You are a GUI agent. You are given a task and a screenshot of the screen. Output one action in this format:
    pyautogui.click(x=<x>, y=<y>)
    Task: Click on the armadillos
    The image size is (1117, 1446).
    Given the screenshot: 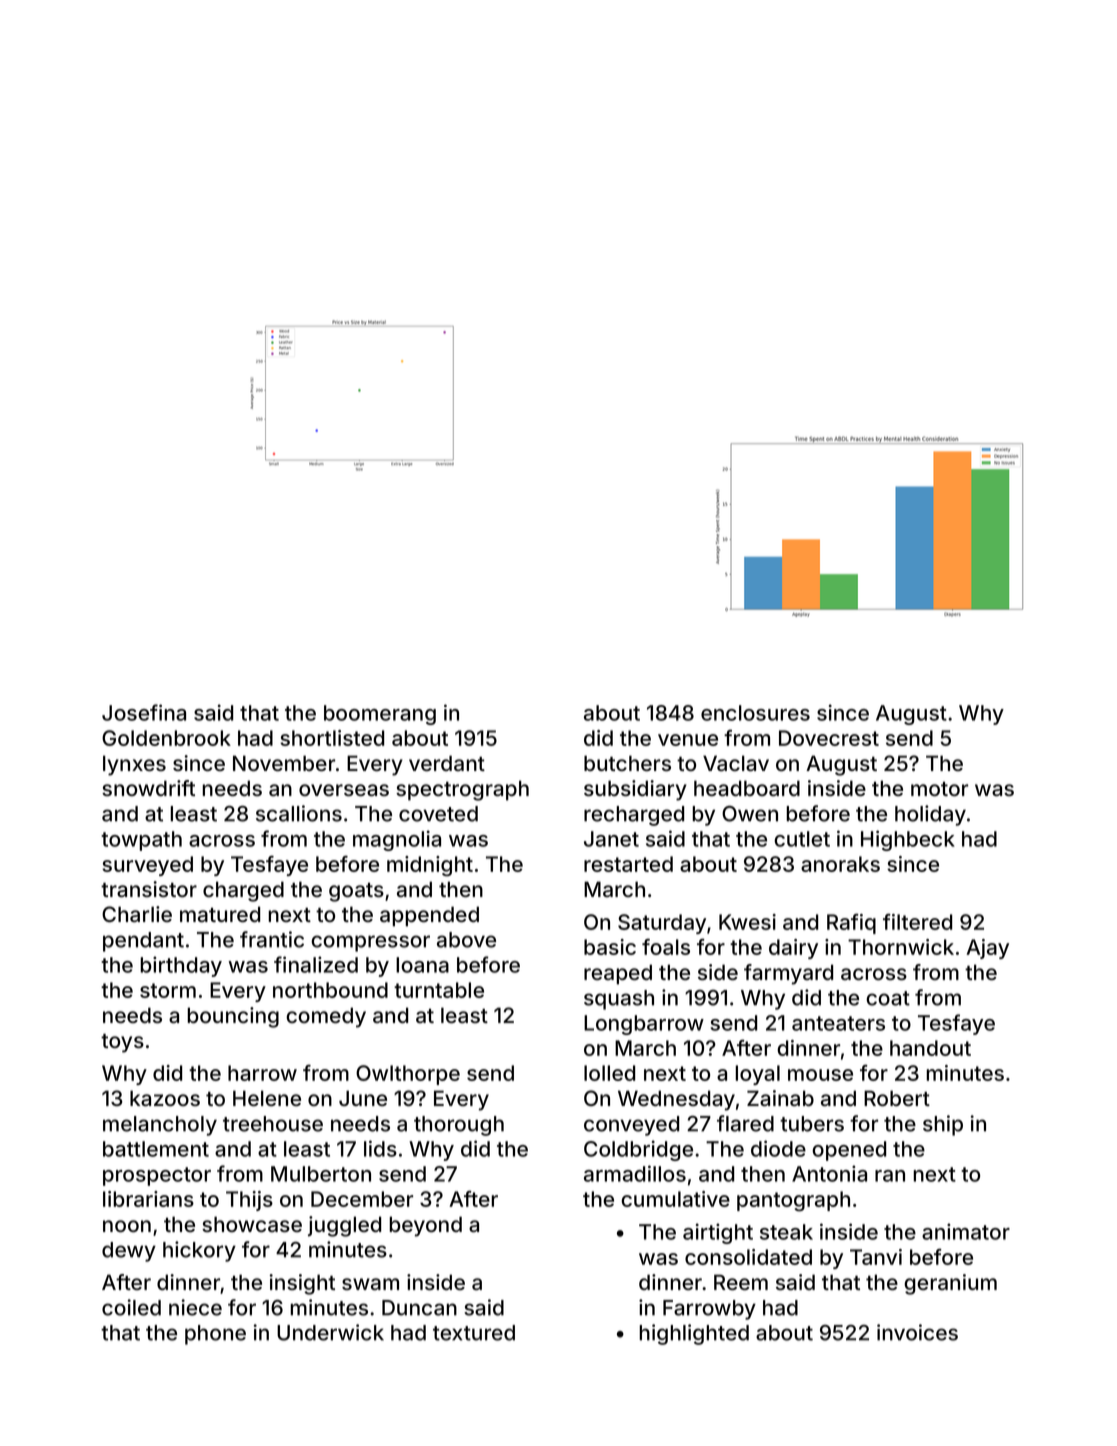 What is the action you would take?
    pyautogui.click(x=635, y=1173)
